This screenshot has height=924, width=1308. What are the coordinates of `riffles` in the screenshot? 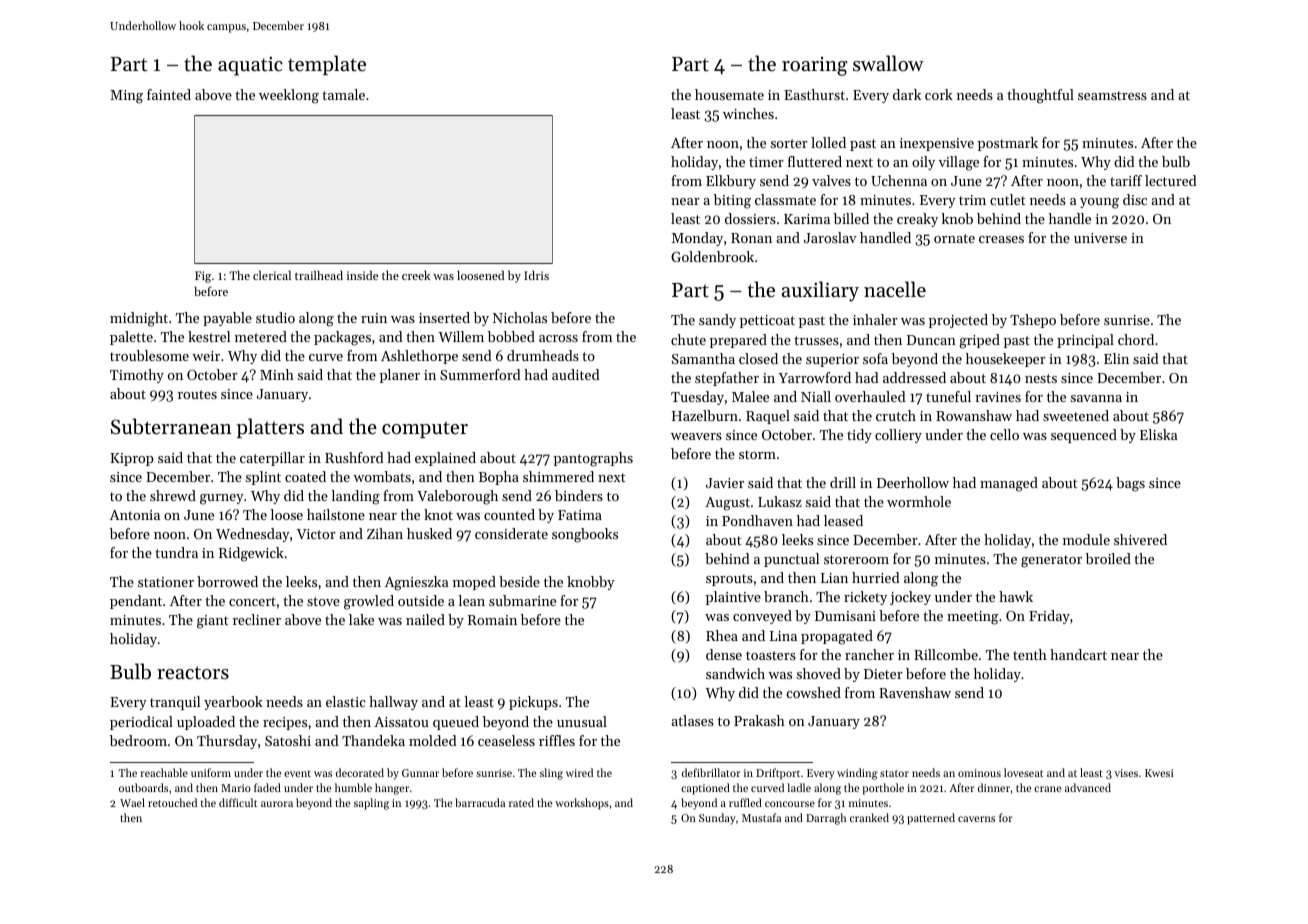 It's located at (557, 740).
